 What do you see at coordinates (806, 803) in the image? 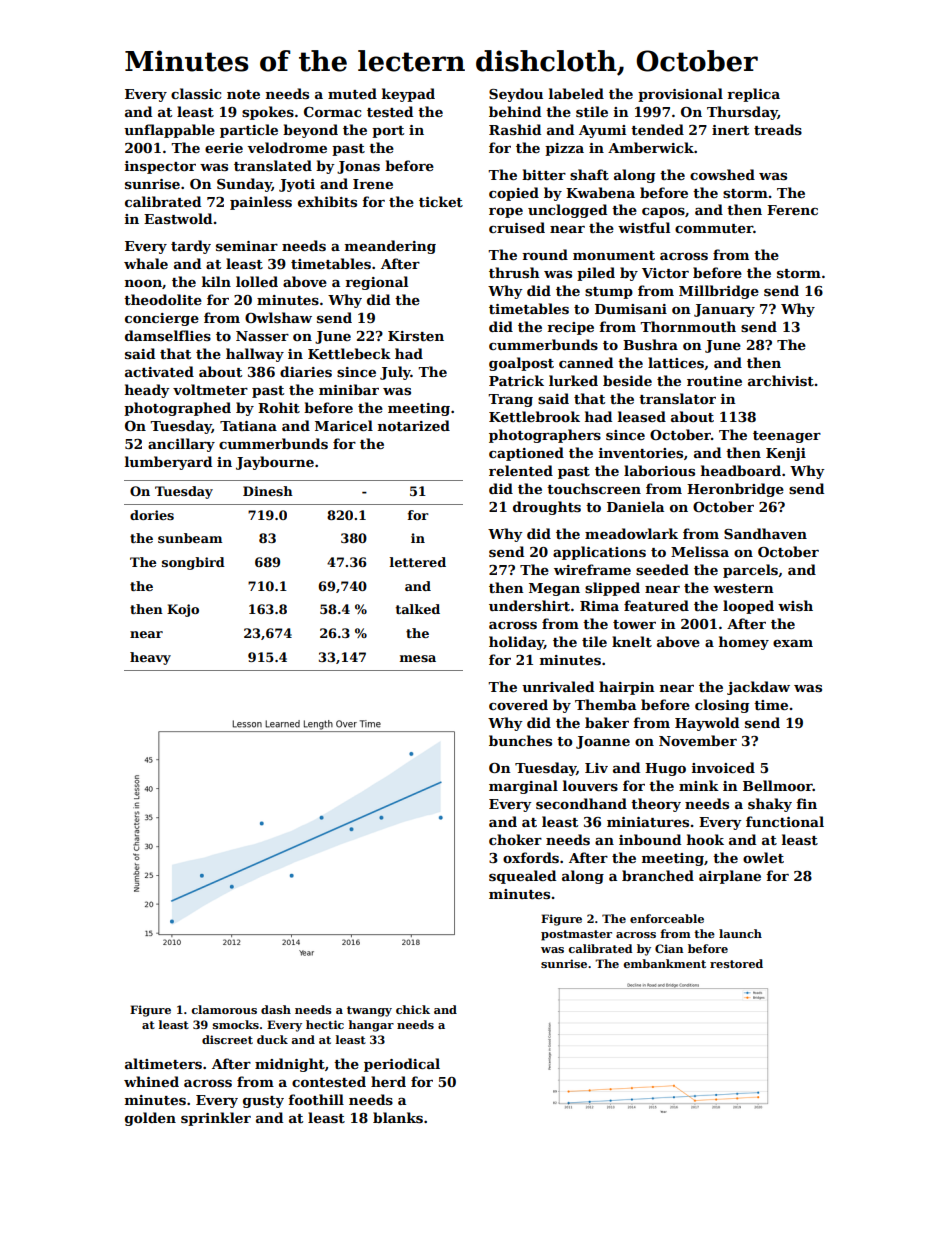
I see `fin` at bounding box center [806, 803].
